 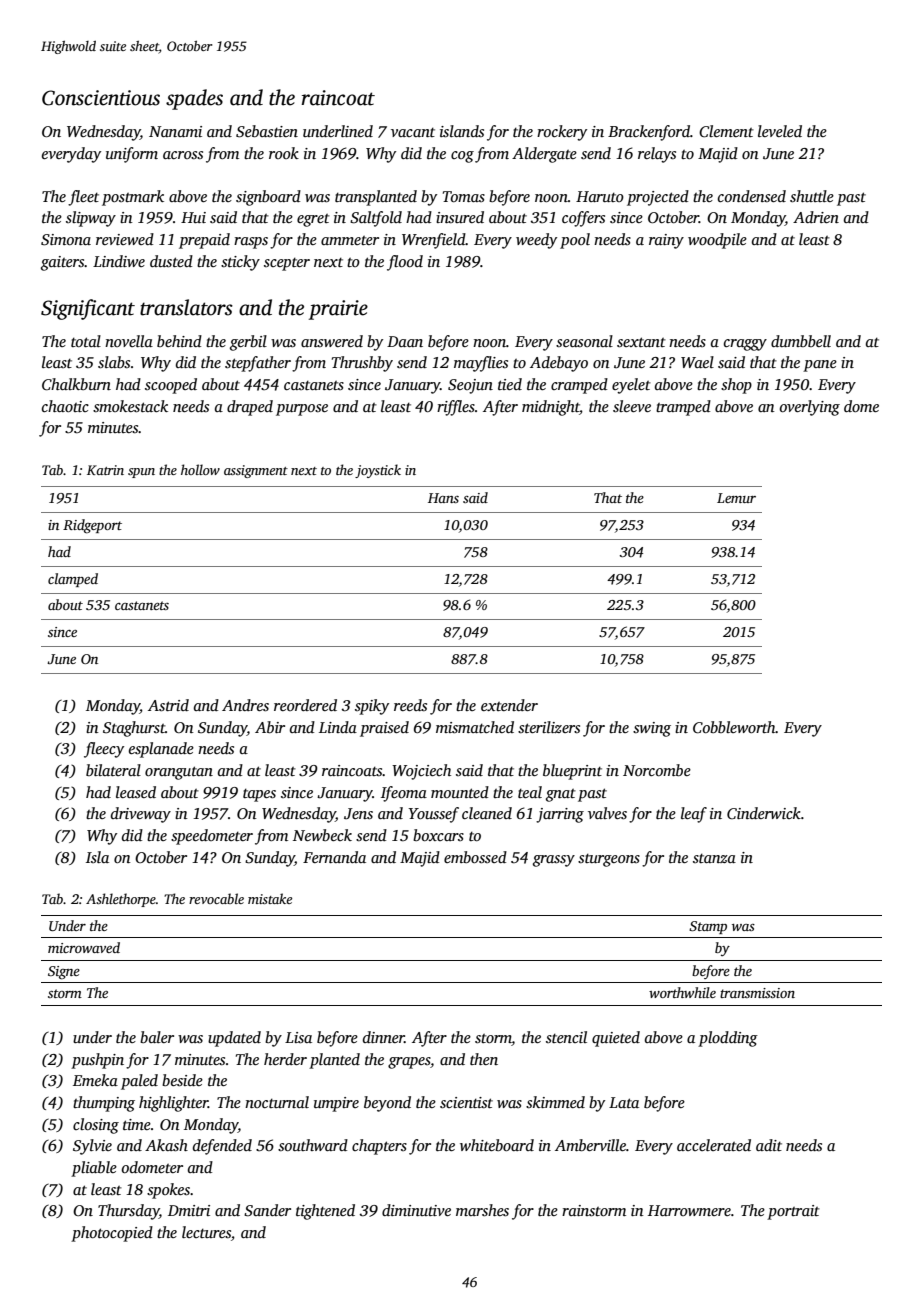 I want to click on vacant, so click(x=413, y=132).
